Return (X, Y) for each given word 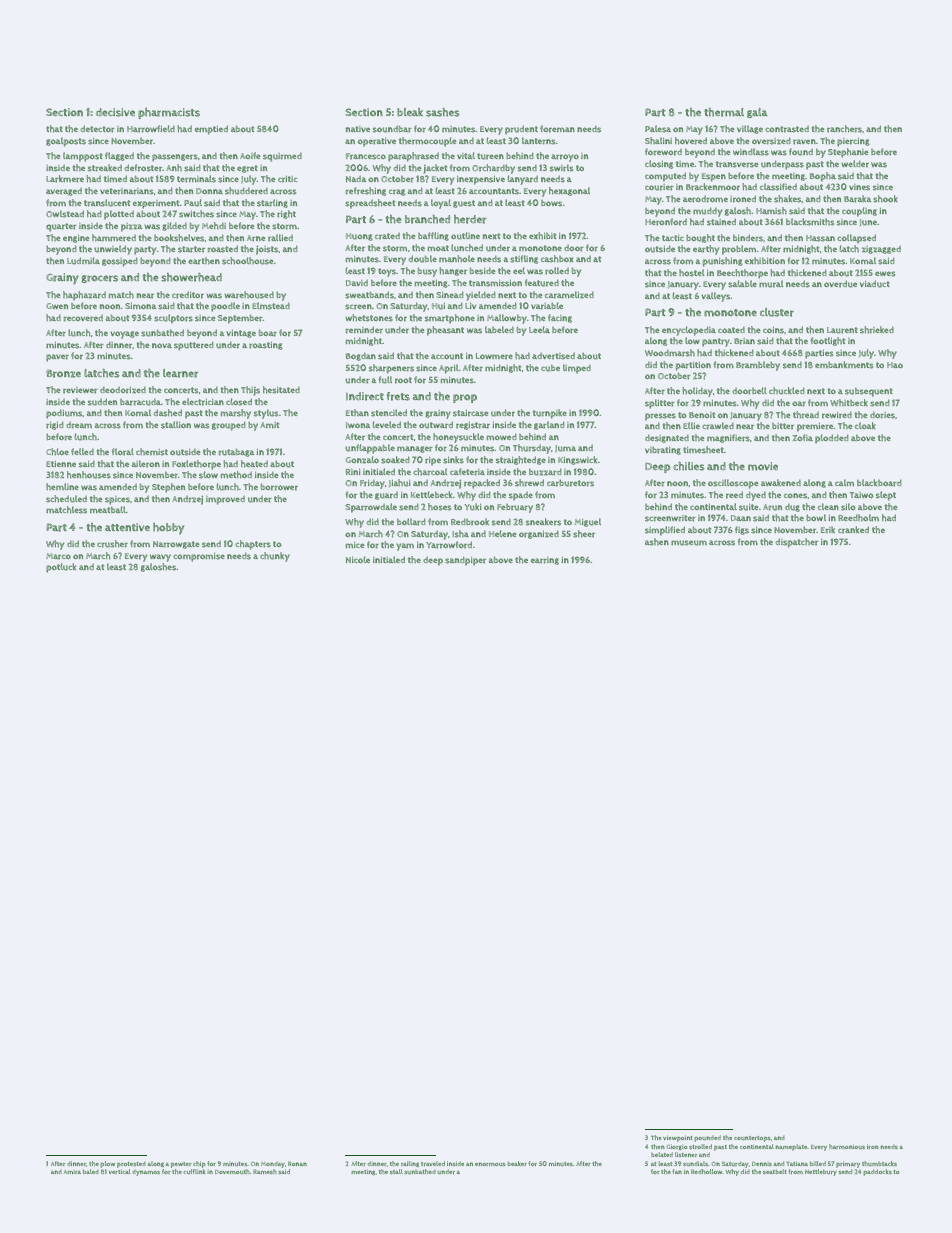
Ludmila (83, 261)
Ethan (357, 412)
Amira (72, 1172)
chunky (275, 557)
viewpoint (678, 1138)
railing (410, 1164)
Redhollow (706, 1171)
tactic (673, 238)
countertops (752, 1139)
